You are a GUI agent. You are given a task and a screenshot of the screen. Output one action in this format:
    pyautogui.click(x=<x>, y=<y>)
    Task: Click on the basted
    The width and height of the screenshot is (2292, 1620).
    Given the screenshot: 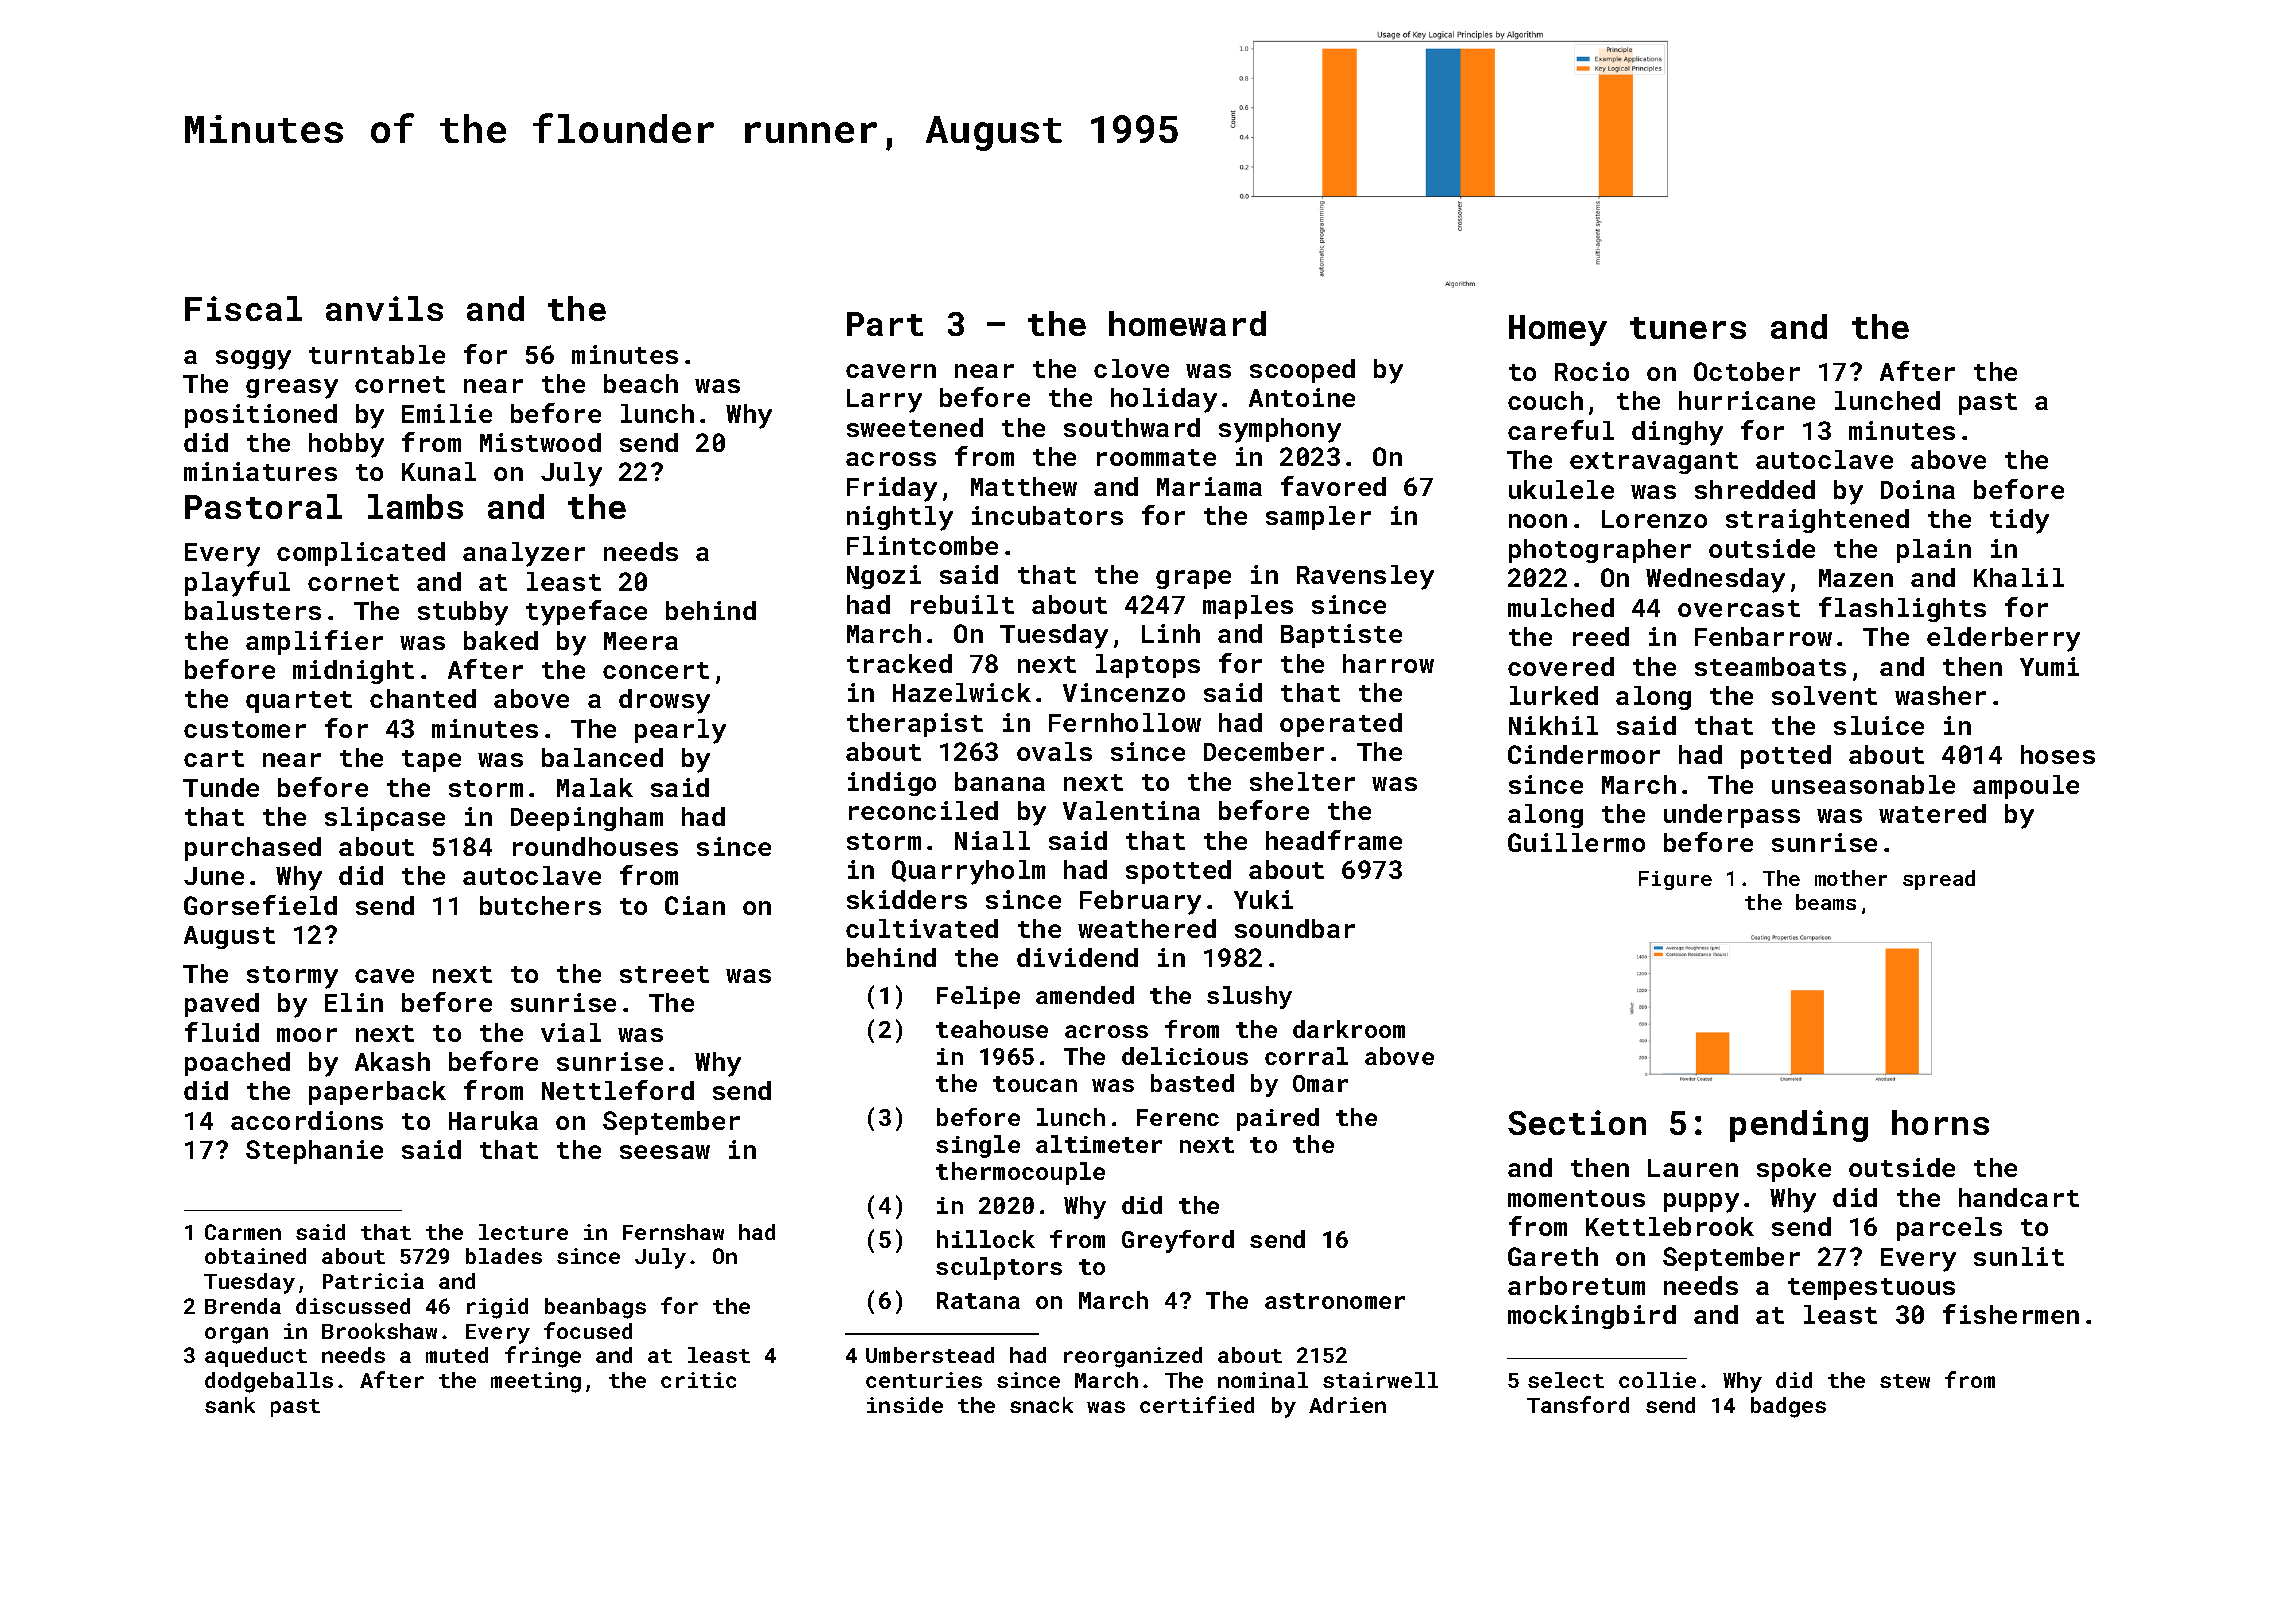 What is the action you would take?
    pyautogui.click(x=1192, y=1083)
